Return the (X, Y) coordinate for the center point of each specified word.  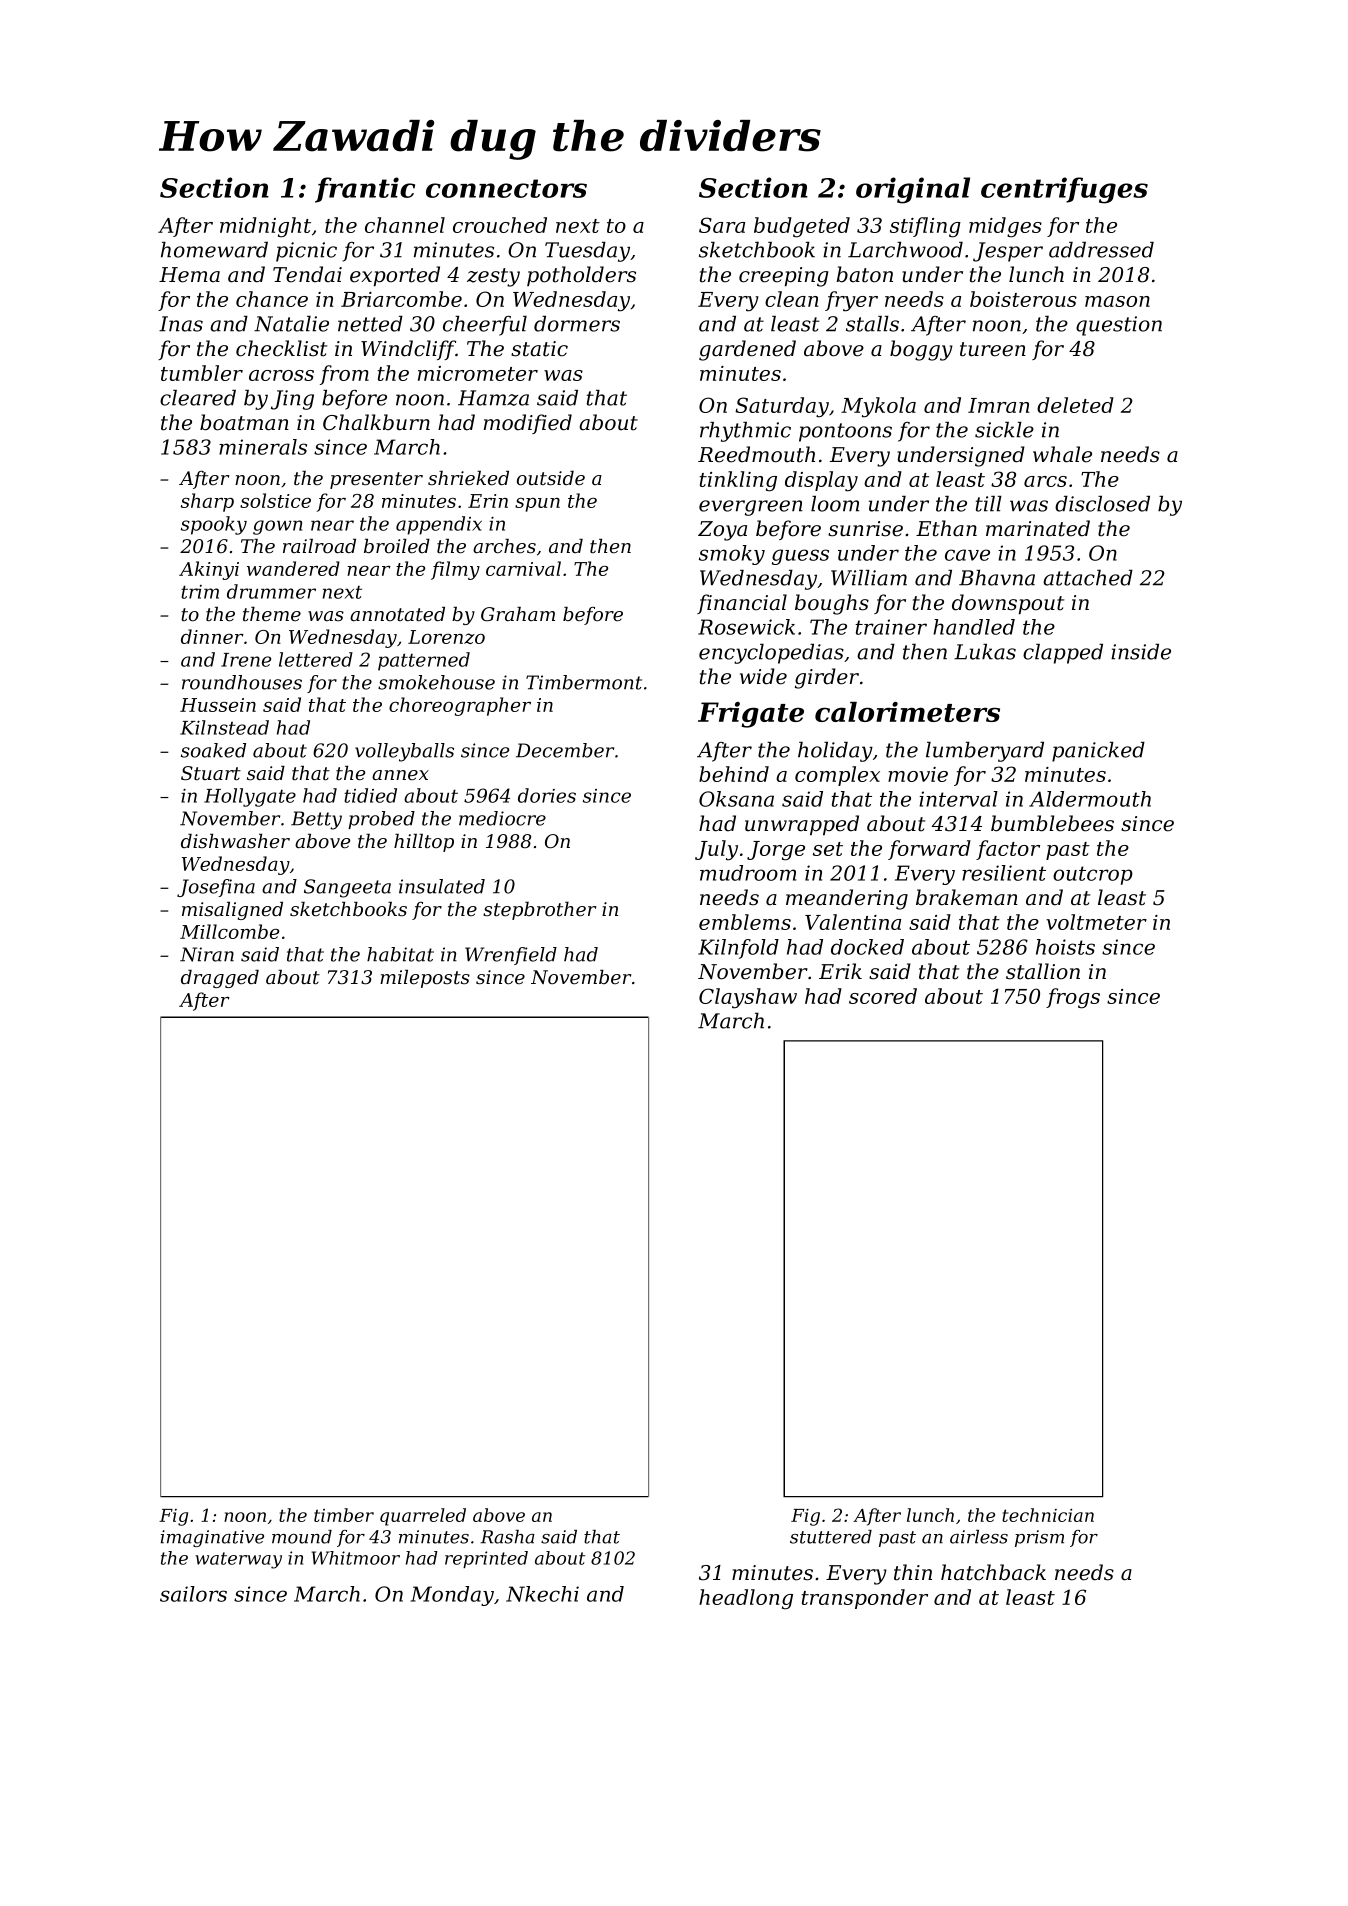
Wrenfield (511, 956)
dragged (220, 979)
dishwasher (235, 841)
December (565, 750)
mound (302, 1537)
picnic (306, 252)
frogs (1073, 998)
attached (1088, 578)
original (913, 190)
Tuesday (587, 252)
